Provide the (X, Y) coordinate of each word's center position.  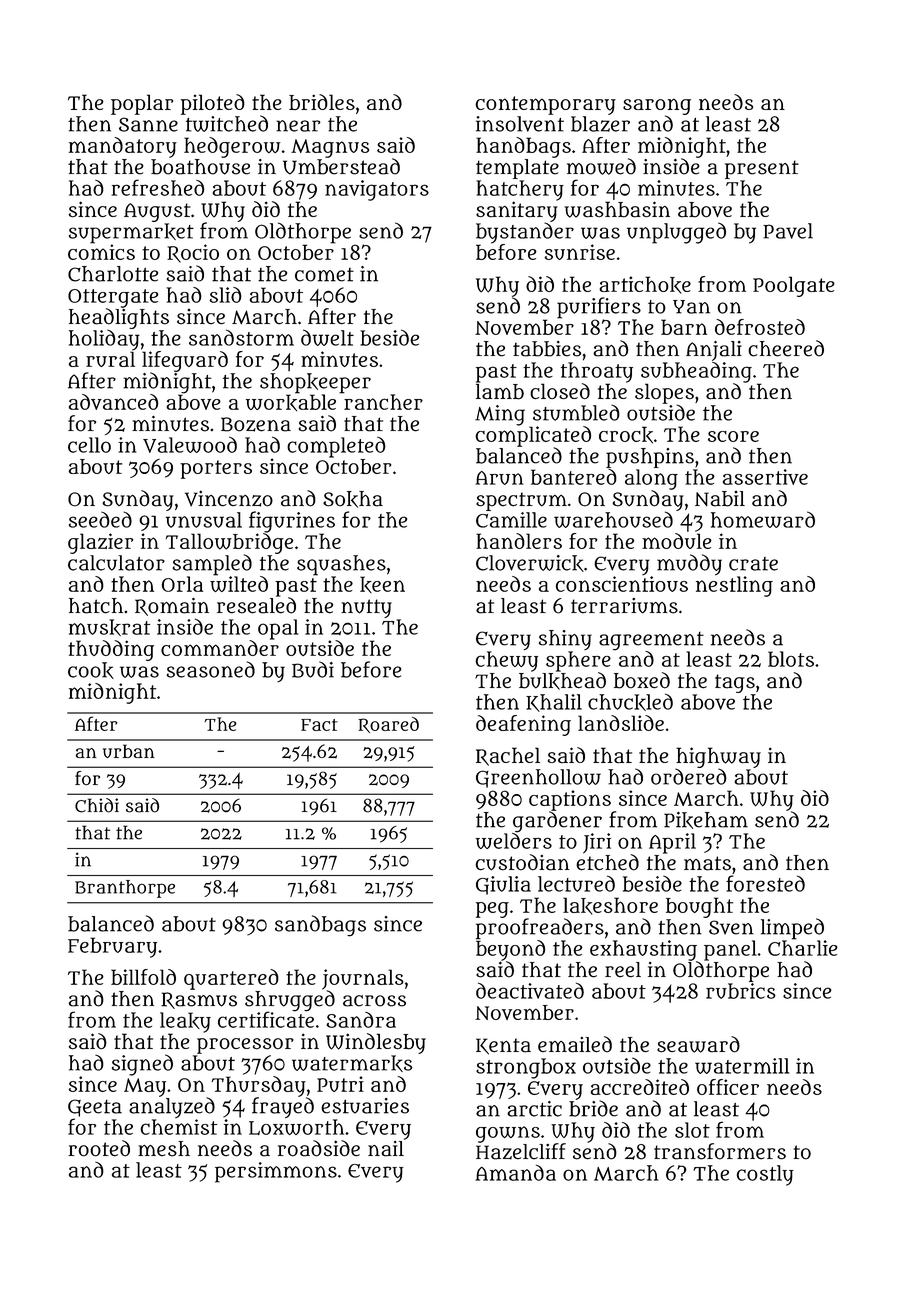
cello (89, 445)
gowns (508, 1134)
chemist (178, 1127)
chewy (506, 661)
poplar (142, 104)
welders (513, 841)
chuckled (630, 702)
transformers (720, 1151)
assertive (765, 477)
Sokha (353, 499)
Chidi (97, 805)
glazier (100, 543)
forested (765, 883)
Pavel (788, 231)
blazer (600, 124)
